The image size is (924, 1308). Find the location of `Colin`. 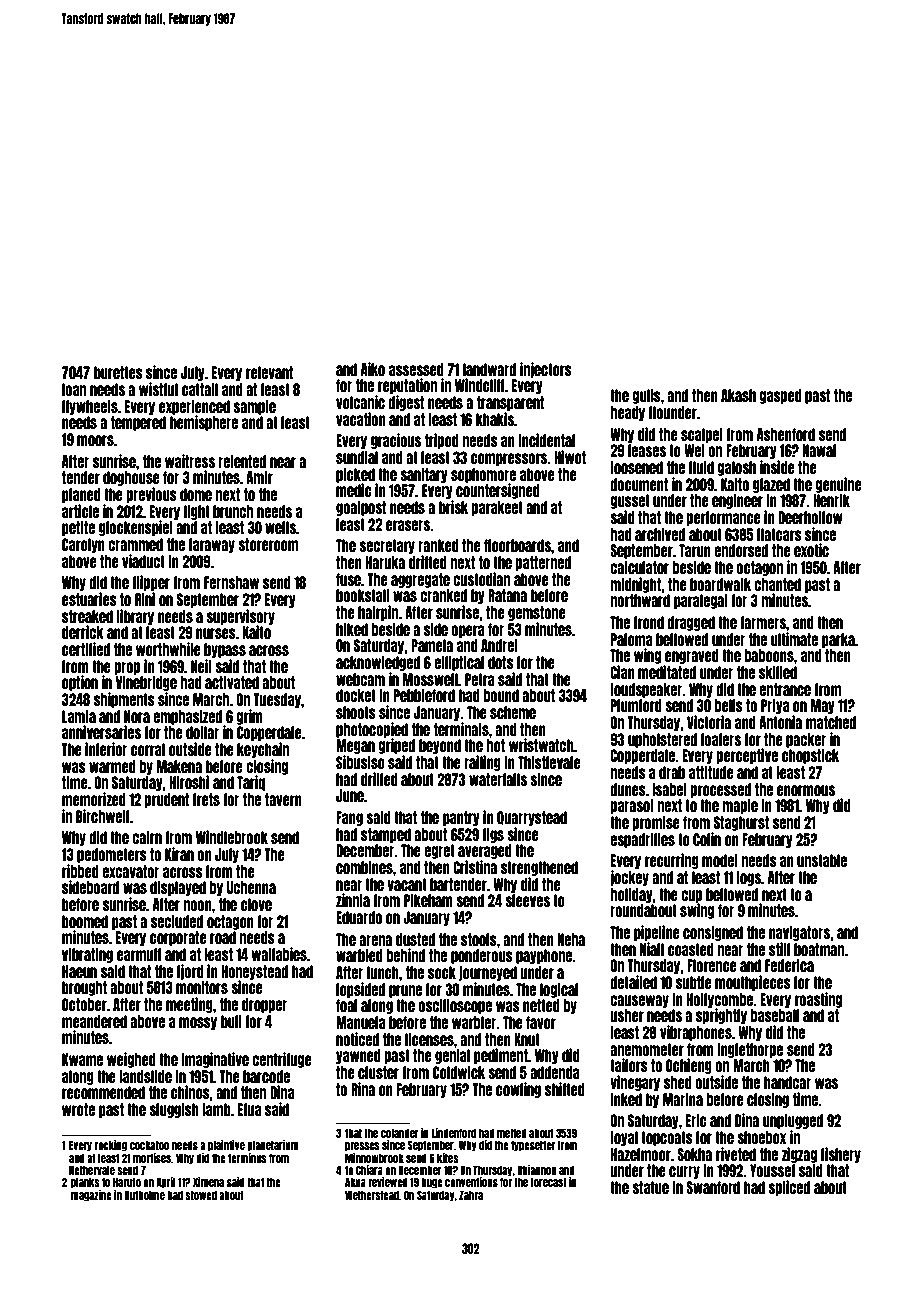

Colin is located at coordinates (707, 839).
